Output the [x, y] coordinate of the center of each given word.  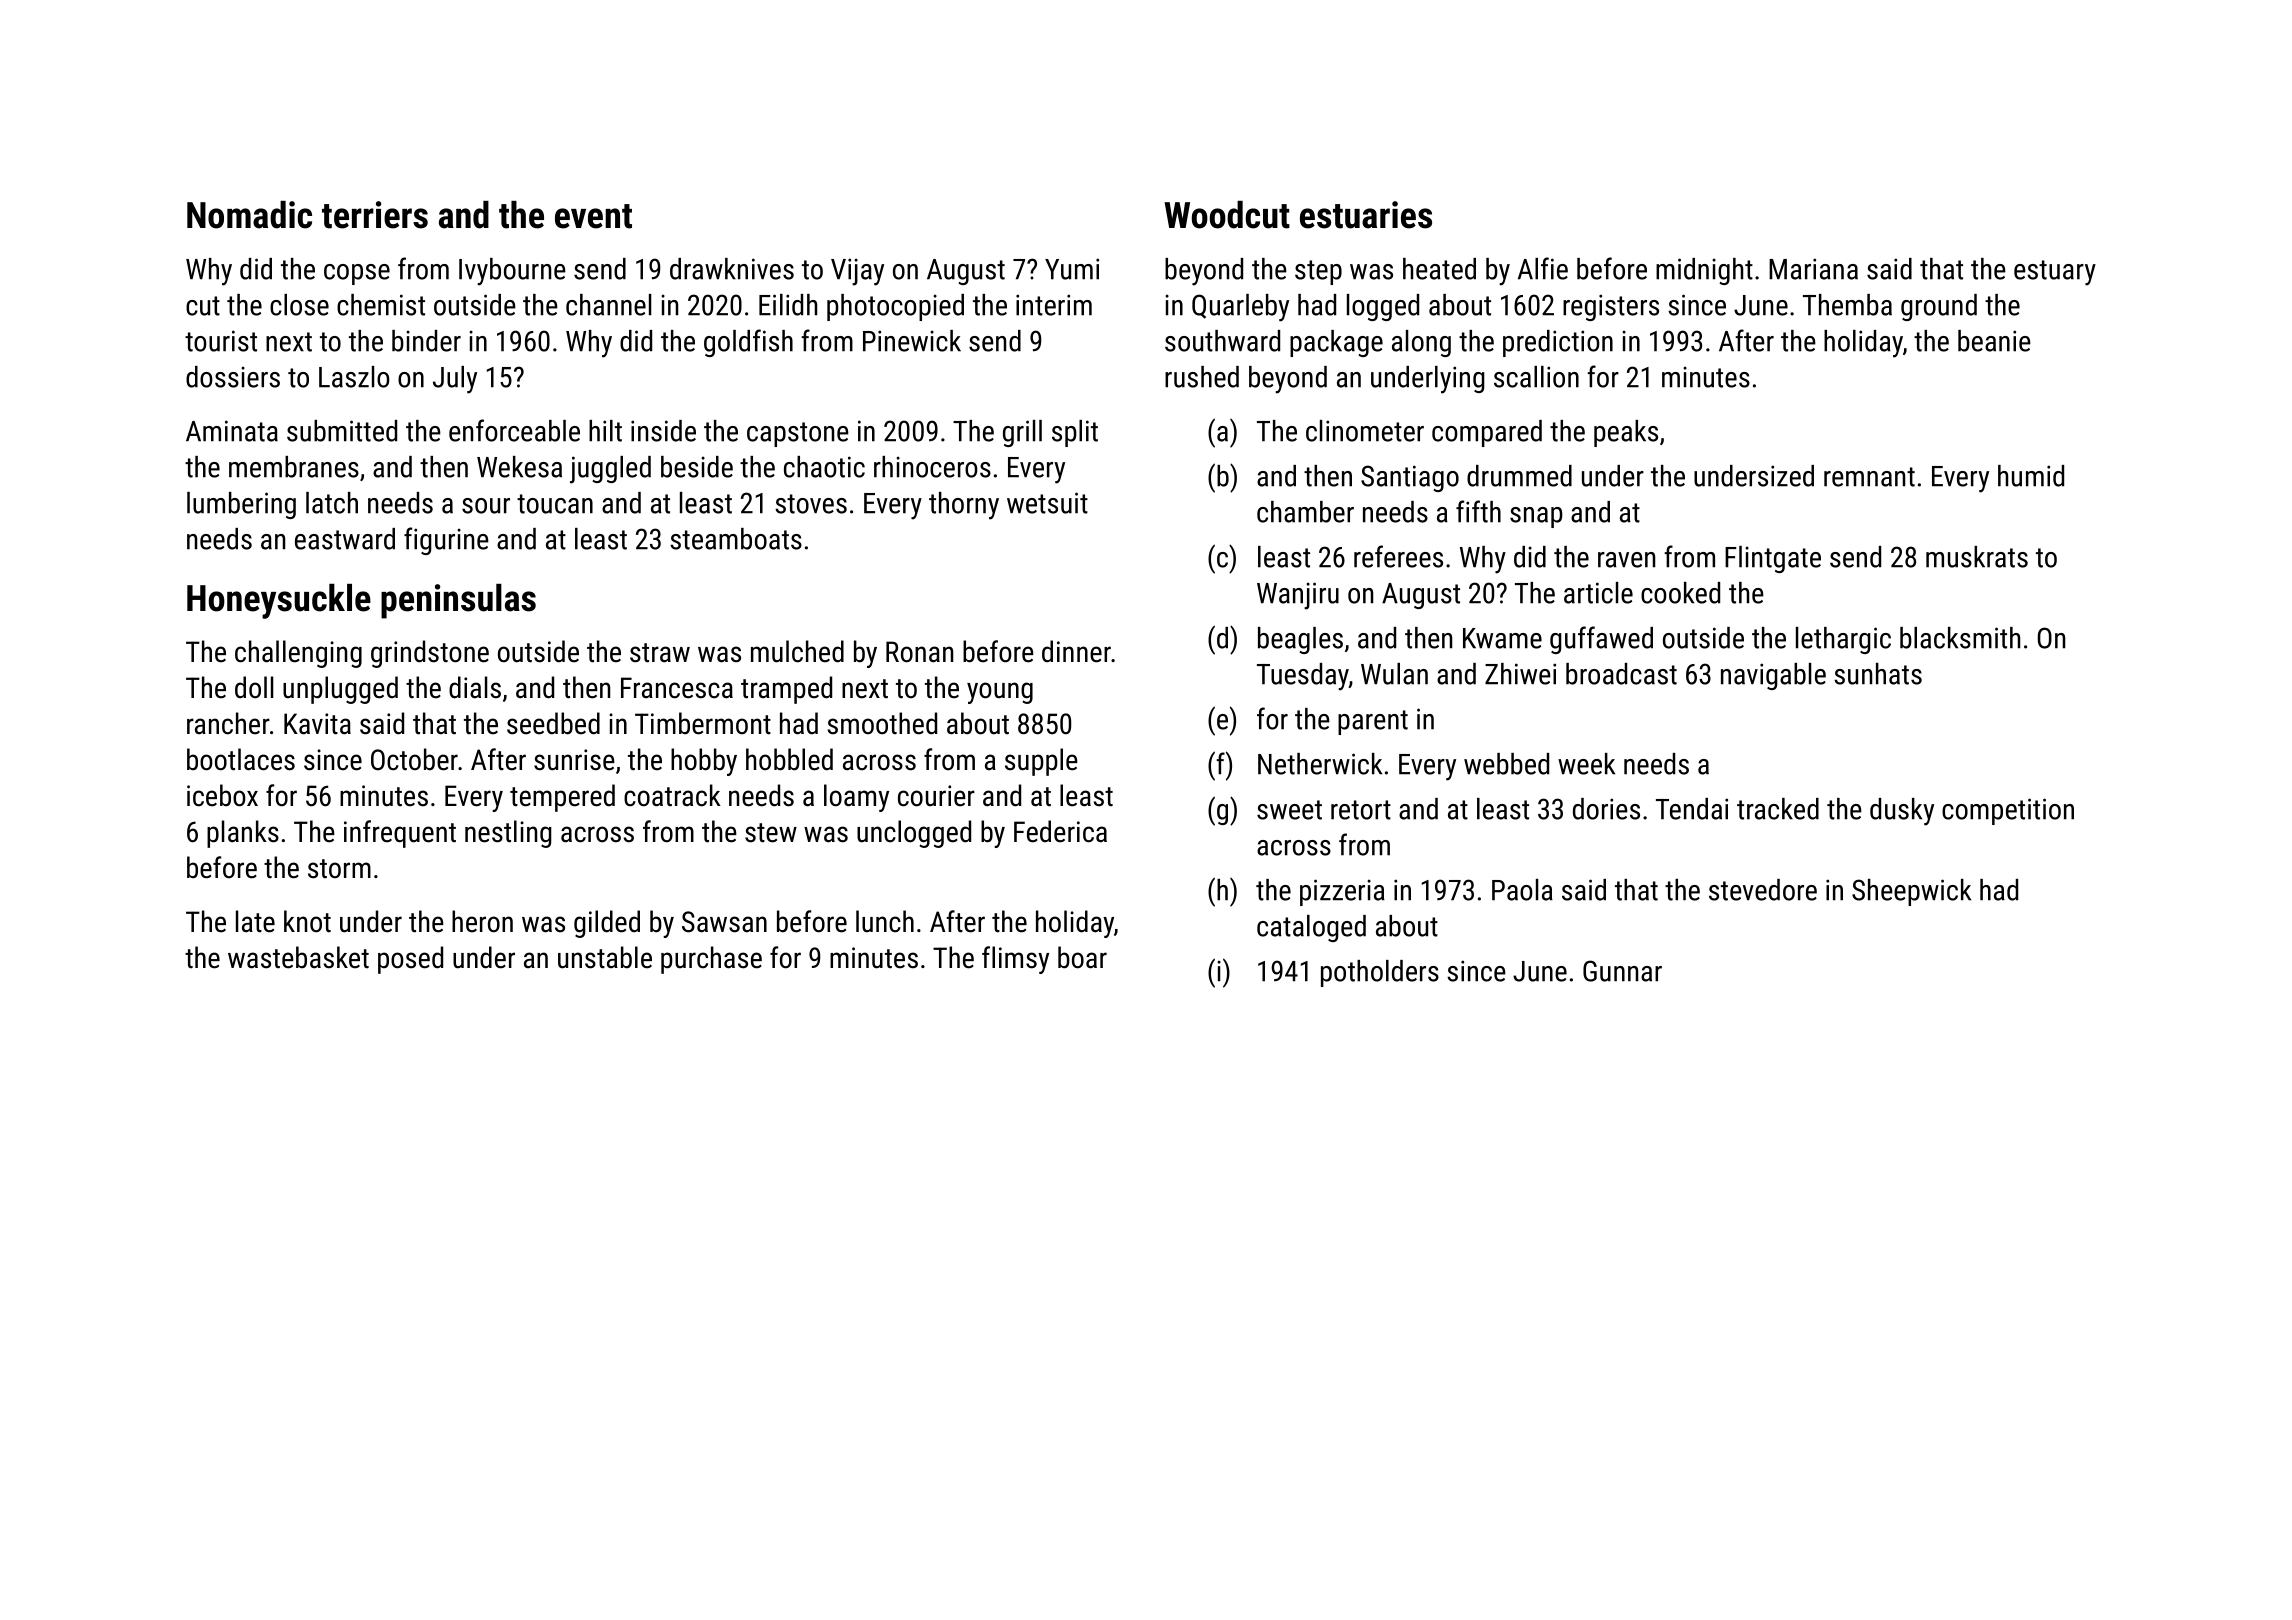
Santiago [1410, 478]
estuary [2055, 273]
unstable [605, 957]
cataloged [1311, 928]
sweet [1289, 810]
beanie [1994, 341]
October [414, 759]
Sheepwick [1911, 892]
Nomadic [249, 215]
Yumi [1072, 269]
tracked [1778, 809]
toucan [555, 504]
